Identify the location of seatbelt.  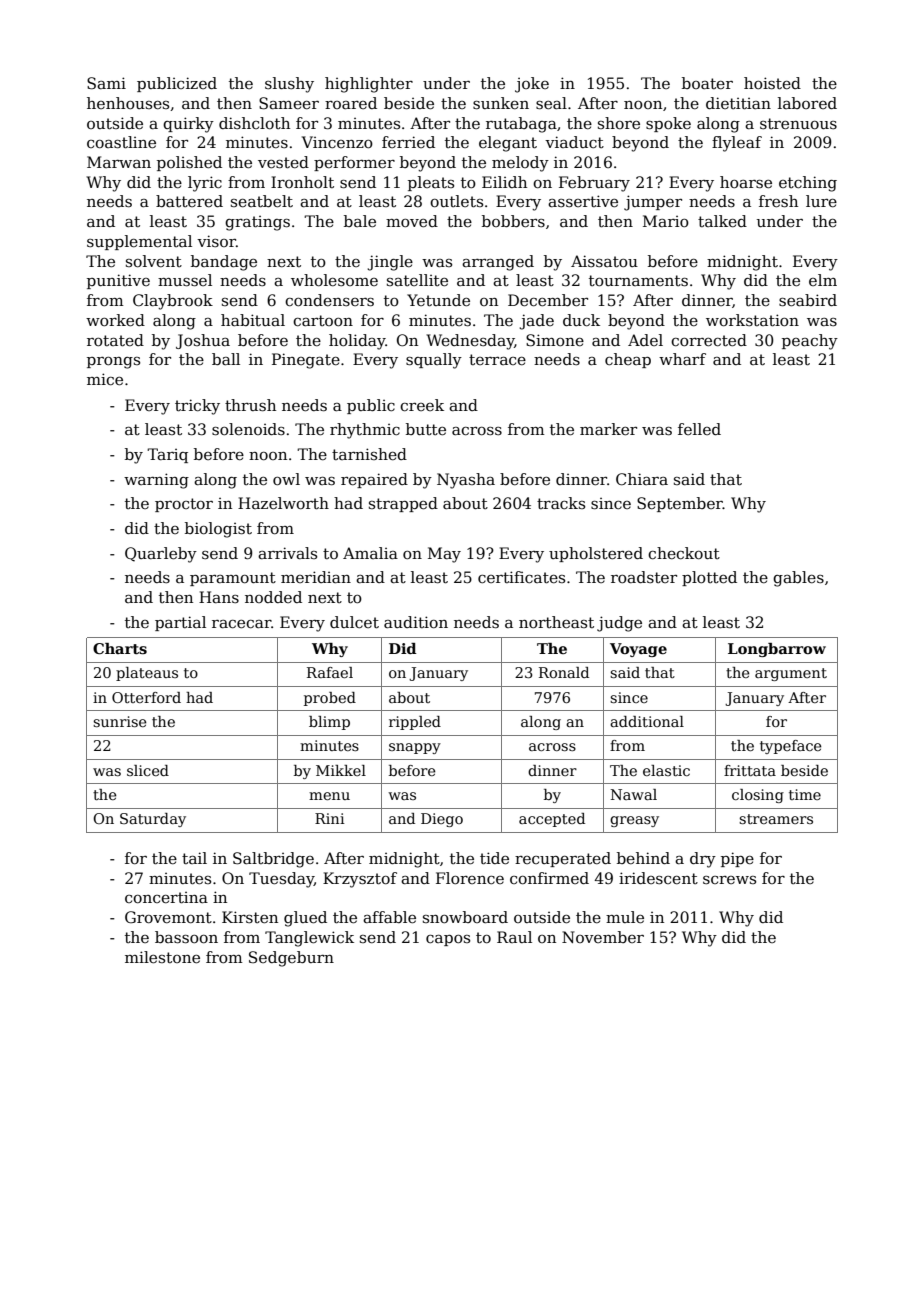
(262, 201).
